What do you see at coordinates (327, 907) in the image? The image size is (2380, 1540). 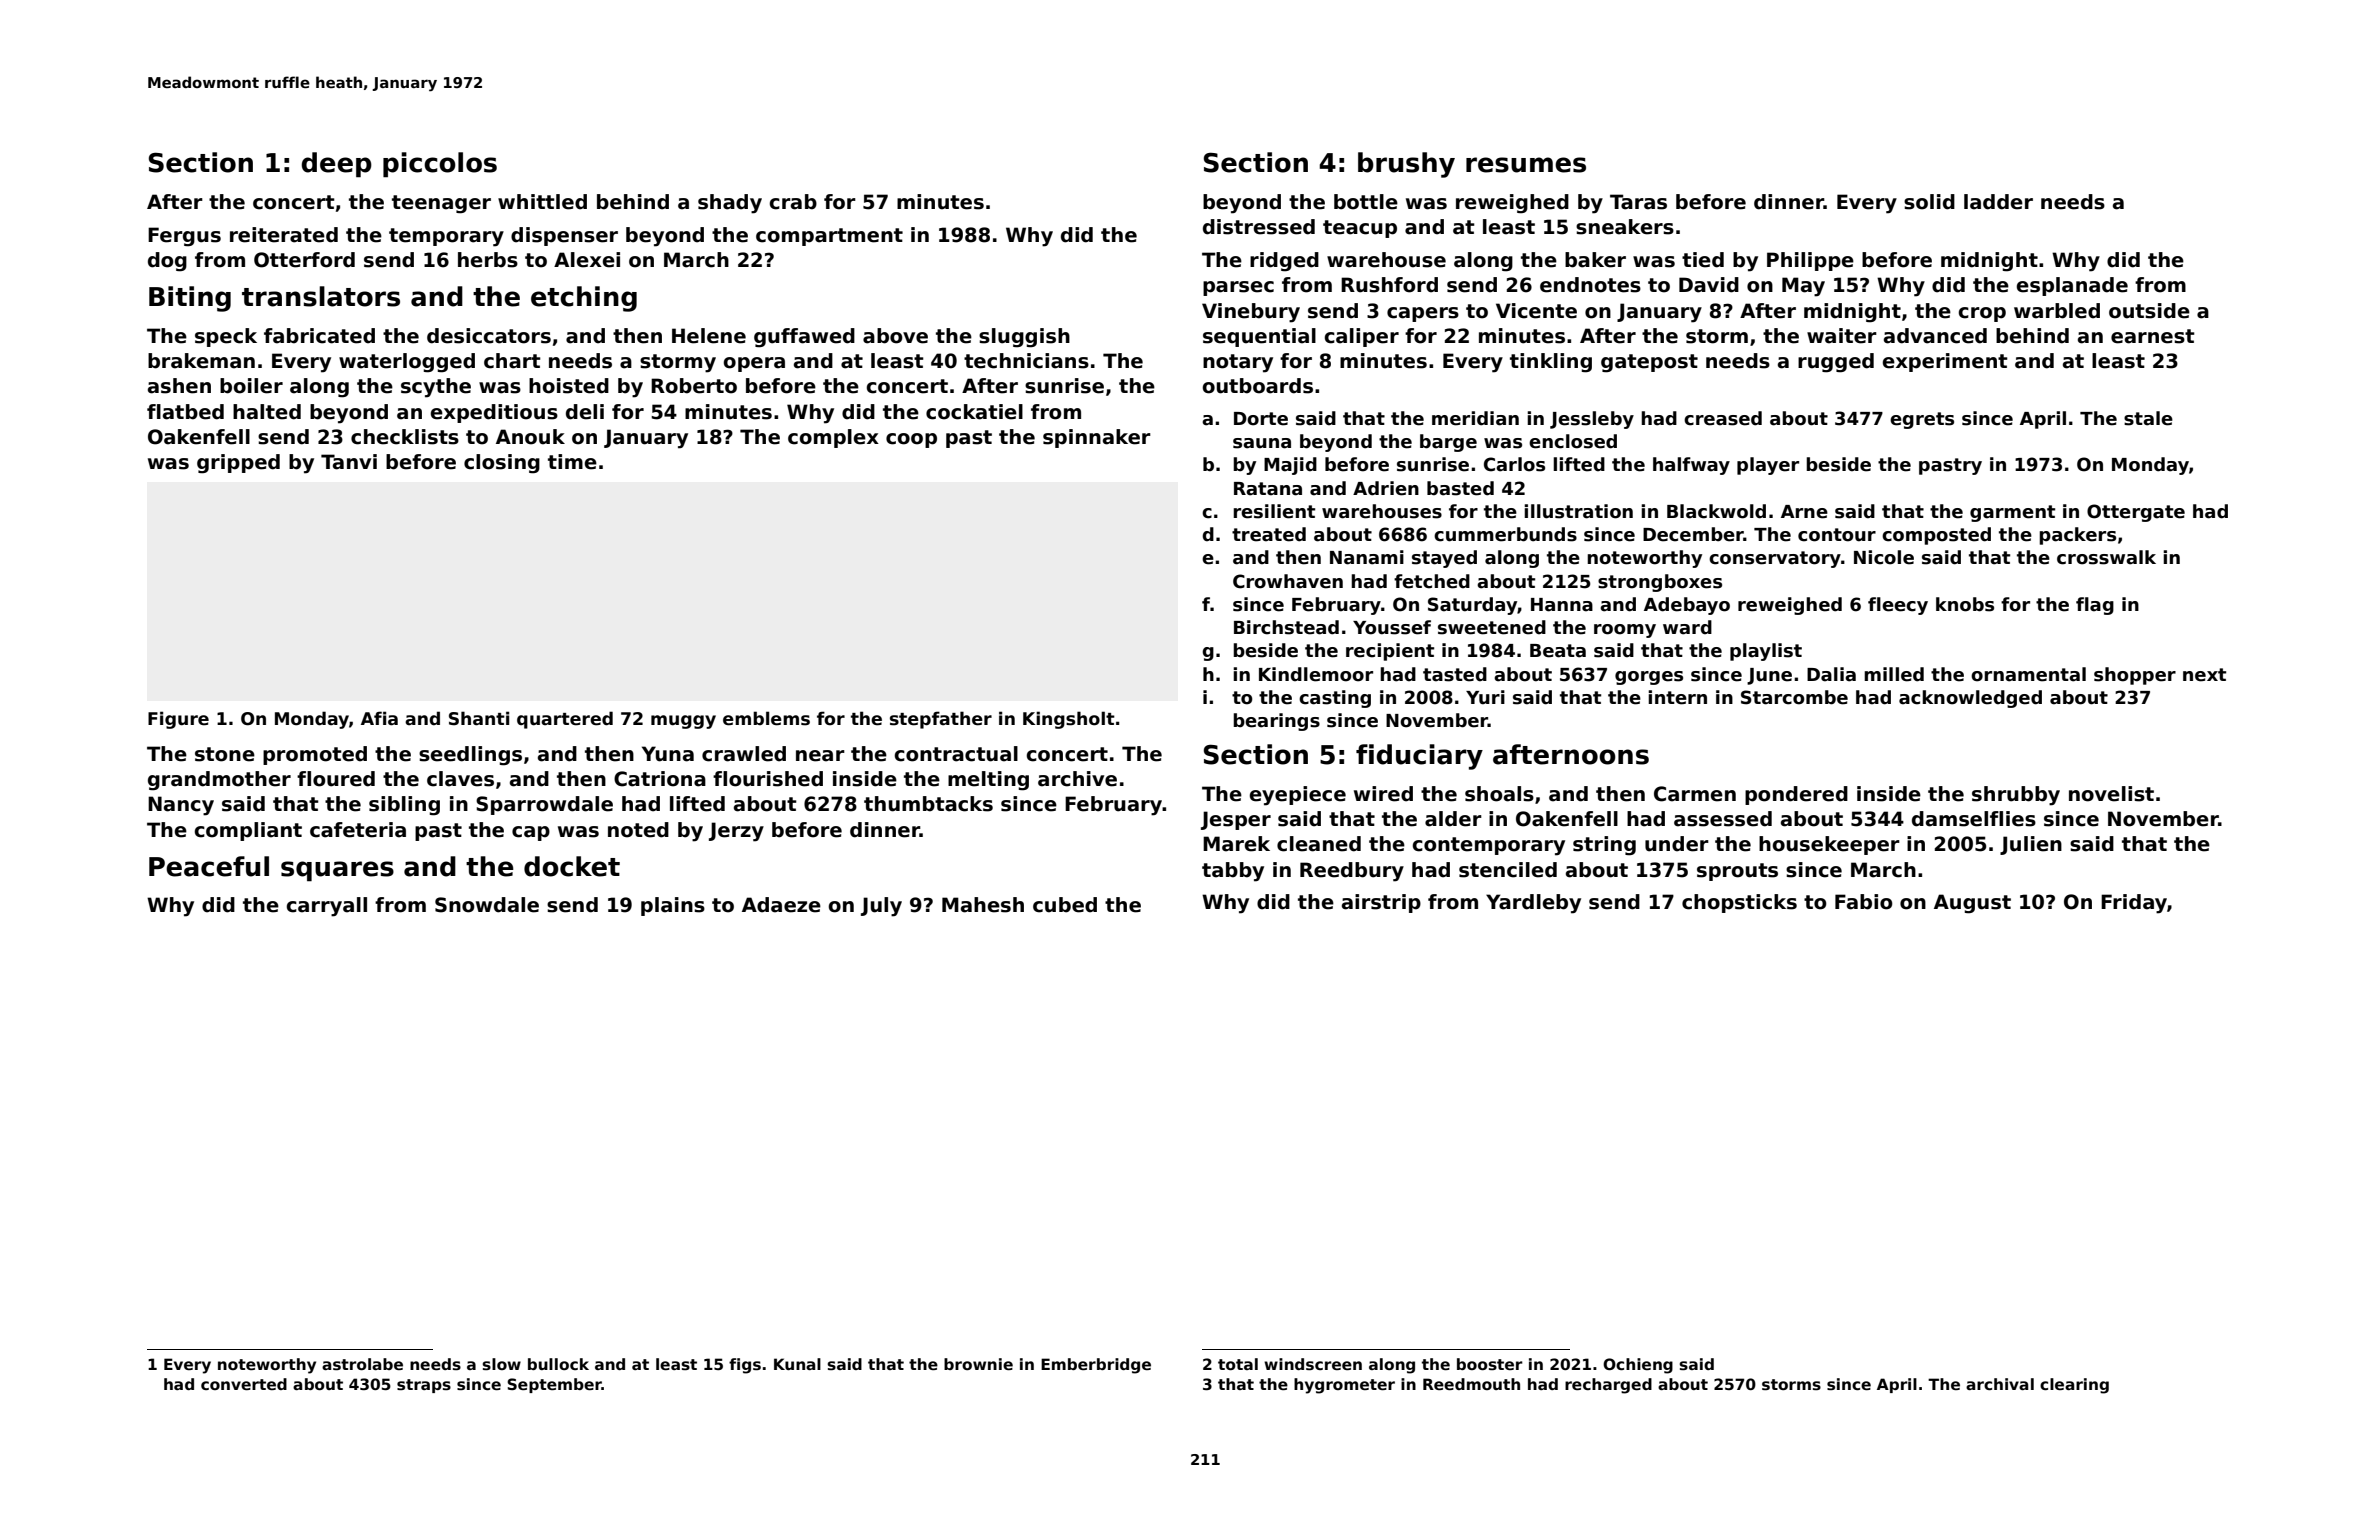 I see `carryall` at bounding box center [327, 907].
